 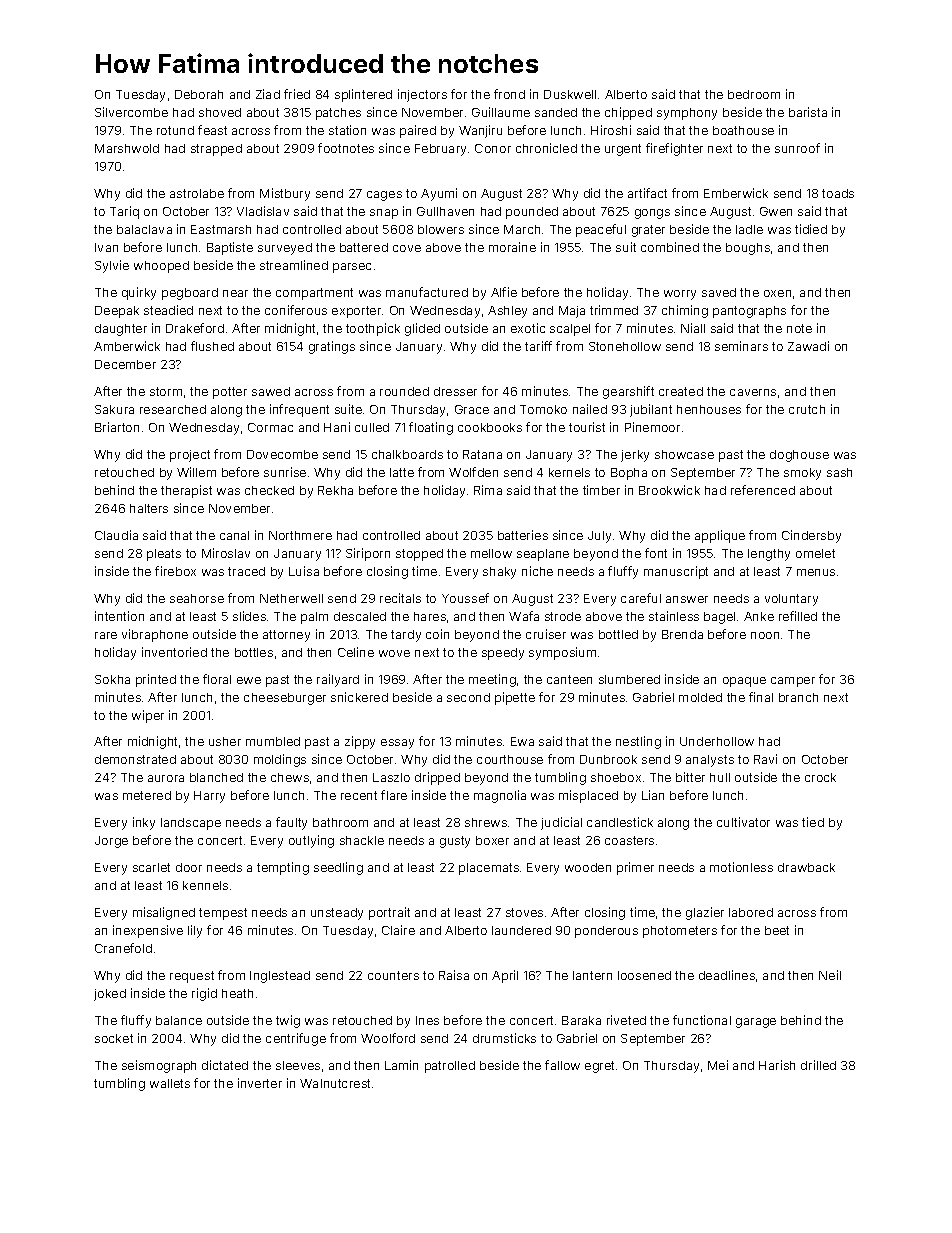 What do you see at coordinates (384, 196) in the screenshot?
I see `cages` at bounding box center [384, 196].
